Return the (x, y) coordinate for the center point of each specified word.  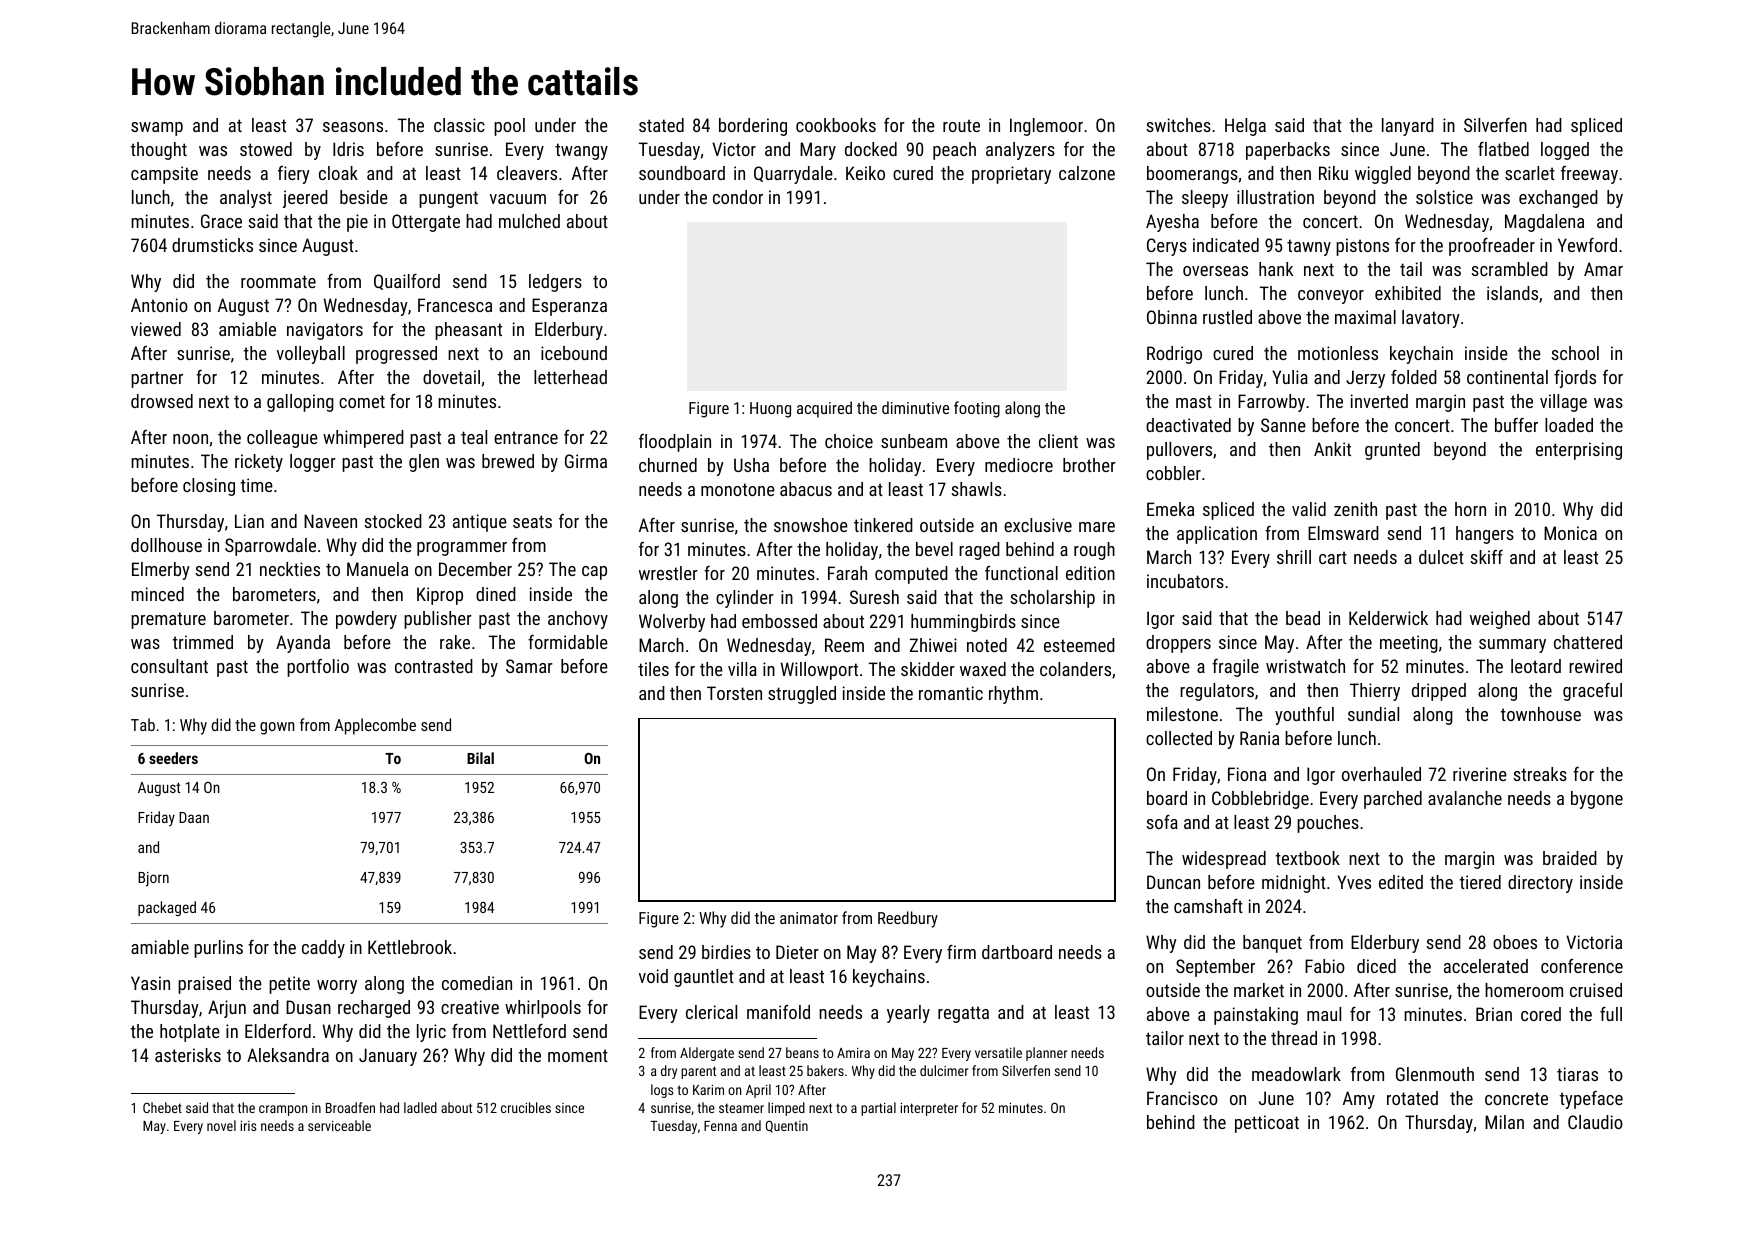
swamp (157, 129)
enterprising (1579, 451)
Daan (194, 817)
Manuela (377, 569)
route (961, 125)
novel (221, 1125)
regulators (1217, 692)
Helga (1245, 127)
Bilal (480, 758)
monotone (738, 489)
